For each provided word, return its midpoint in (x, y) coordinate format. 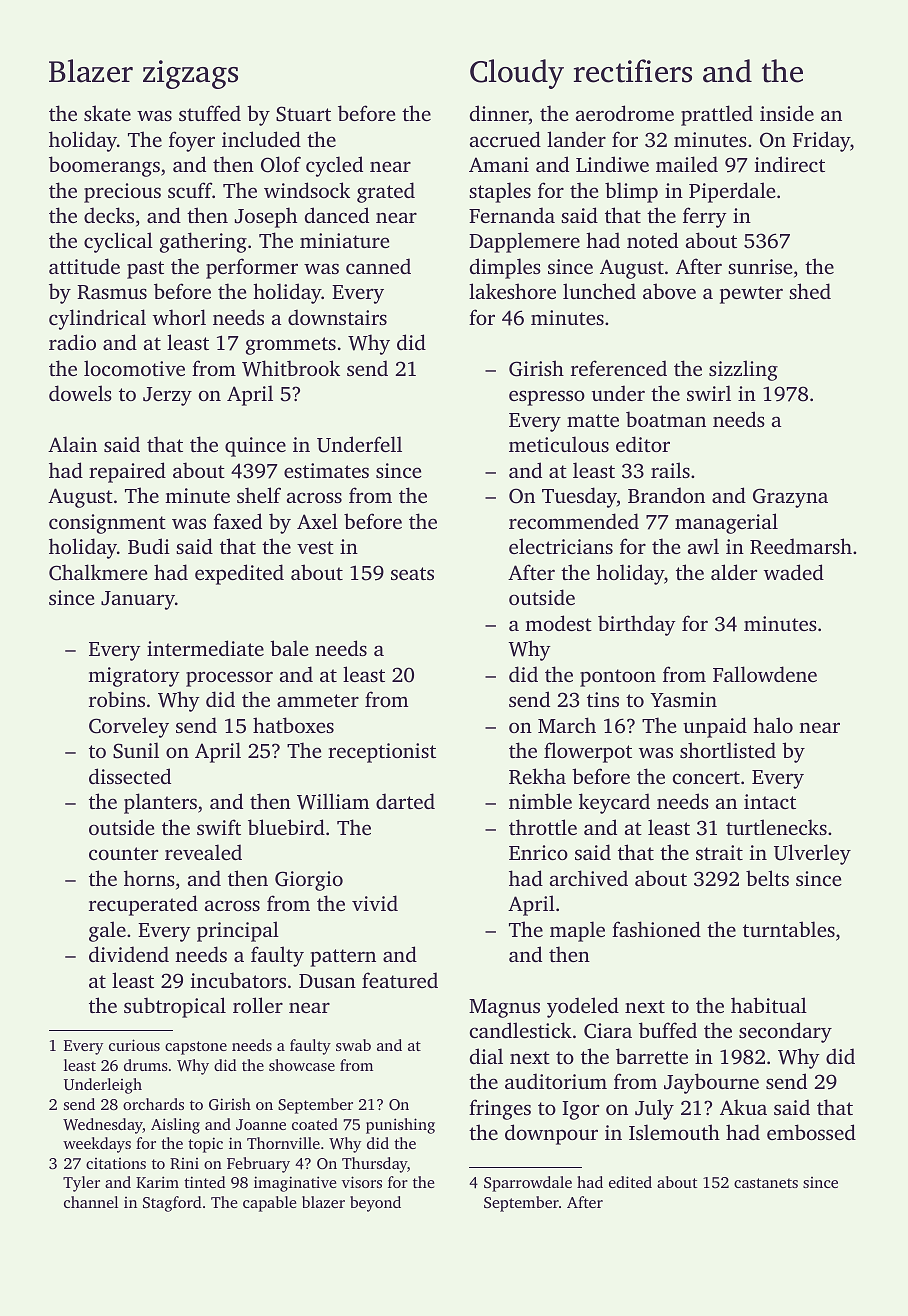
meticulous (559, 444)
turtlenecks (776, 827)
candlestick (521, 1030)
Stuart (303, 114)
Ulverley (812, 854)
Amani (499, 164)
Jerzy (167, 396)
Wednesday (103, 1126)
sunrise (760, 266)
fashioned (656, 929)
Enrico (538, 852)
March (567, 725)
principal (238, 931)
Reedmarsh (801, 546)
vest (315, 547)
